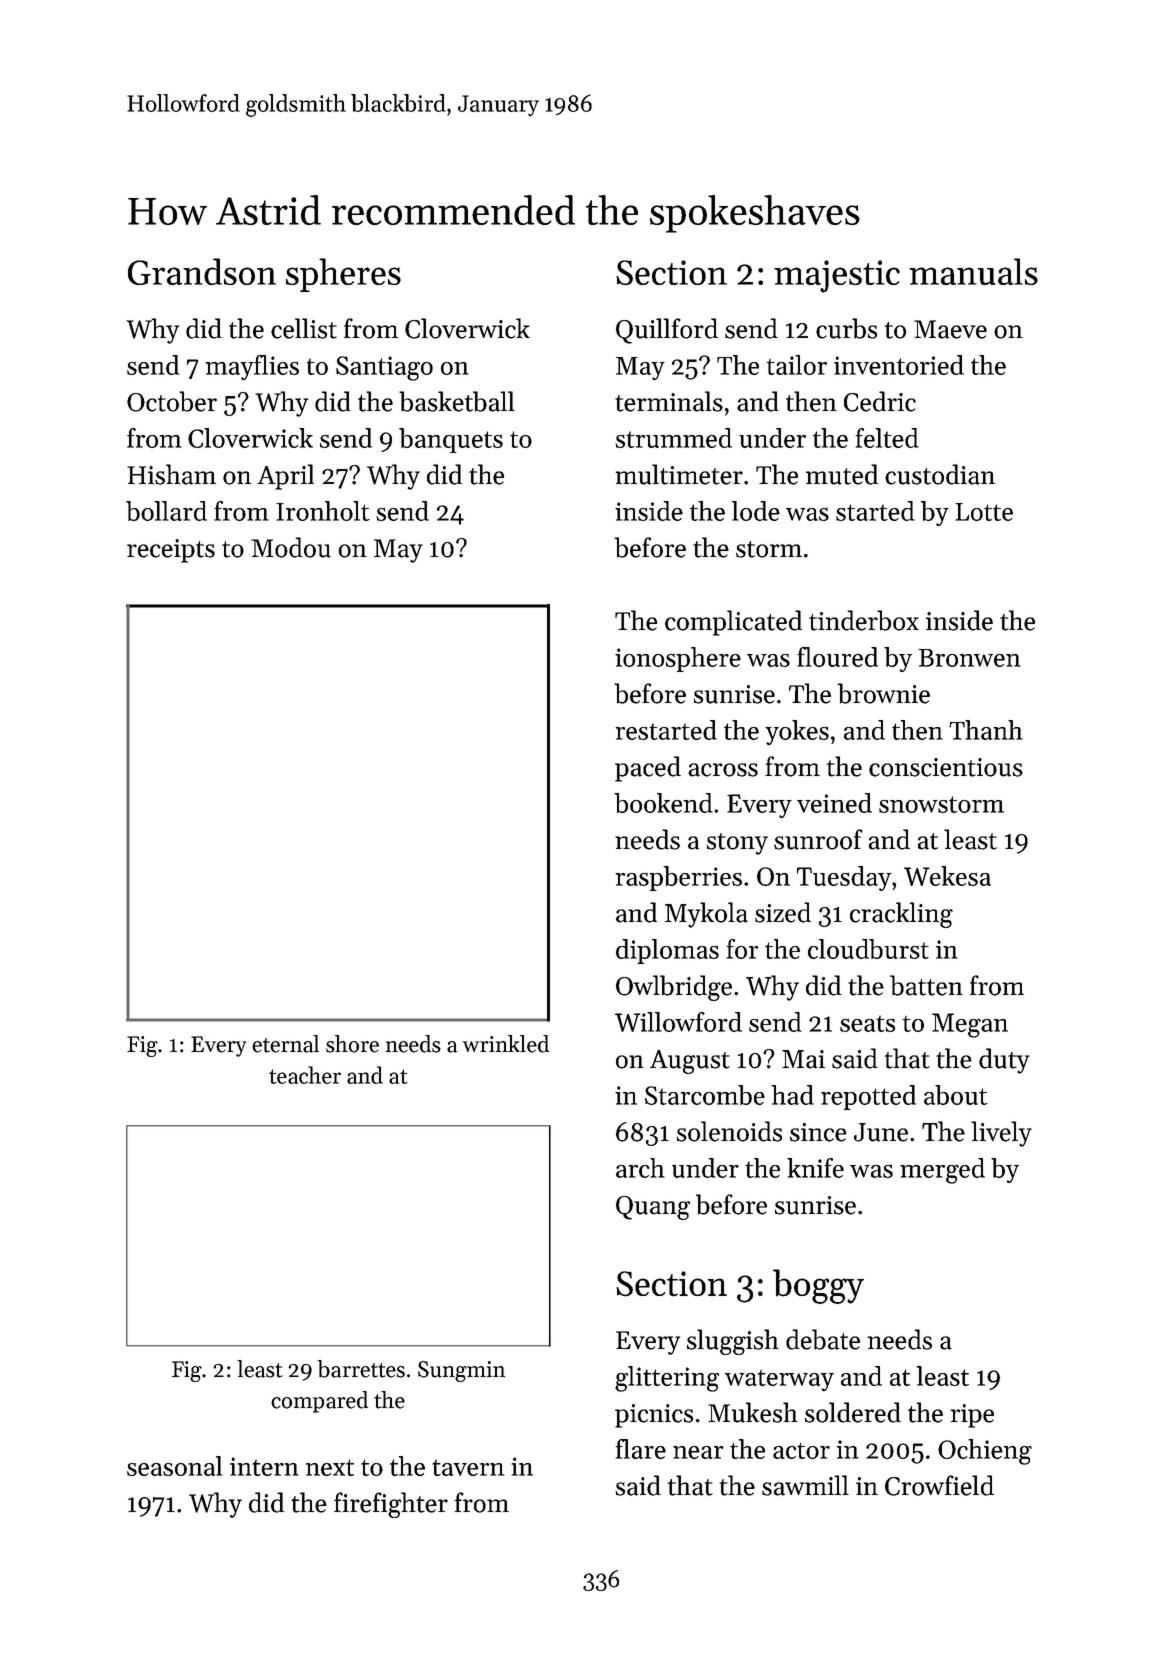 This page has height=1654, width=1165. What do you see at coordinates (678, 878) in the page?
I see `raspberries` at bounding box center [678, 878].
